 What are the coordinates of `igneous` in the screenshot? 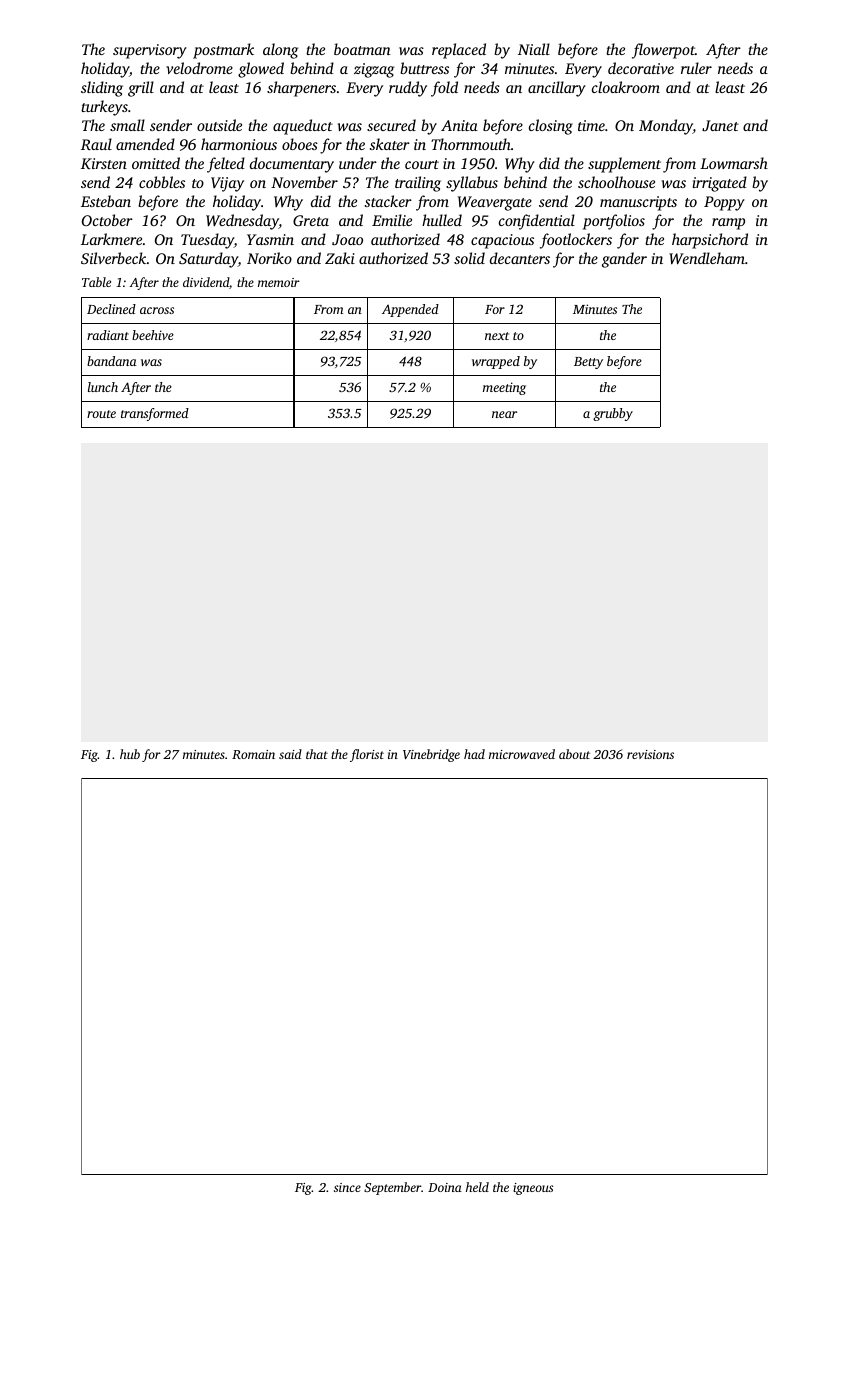 It's located at (533, 1189).
